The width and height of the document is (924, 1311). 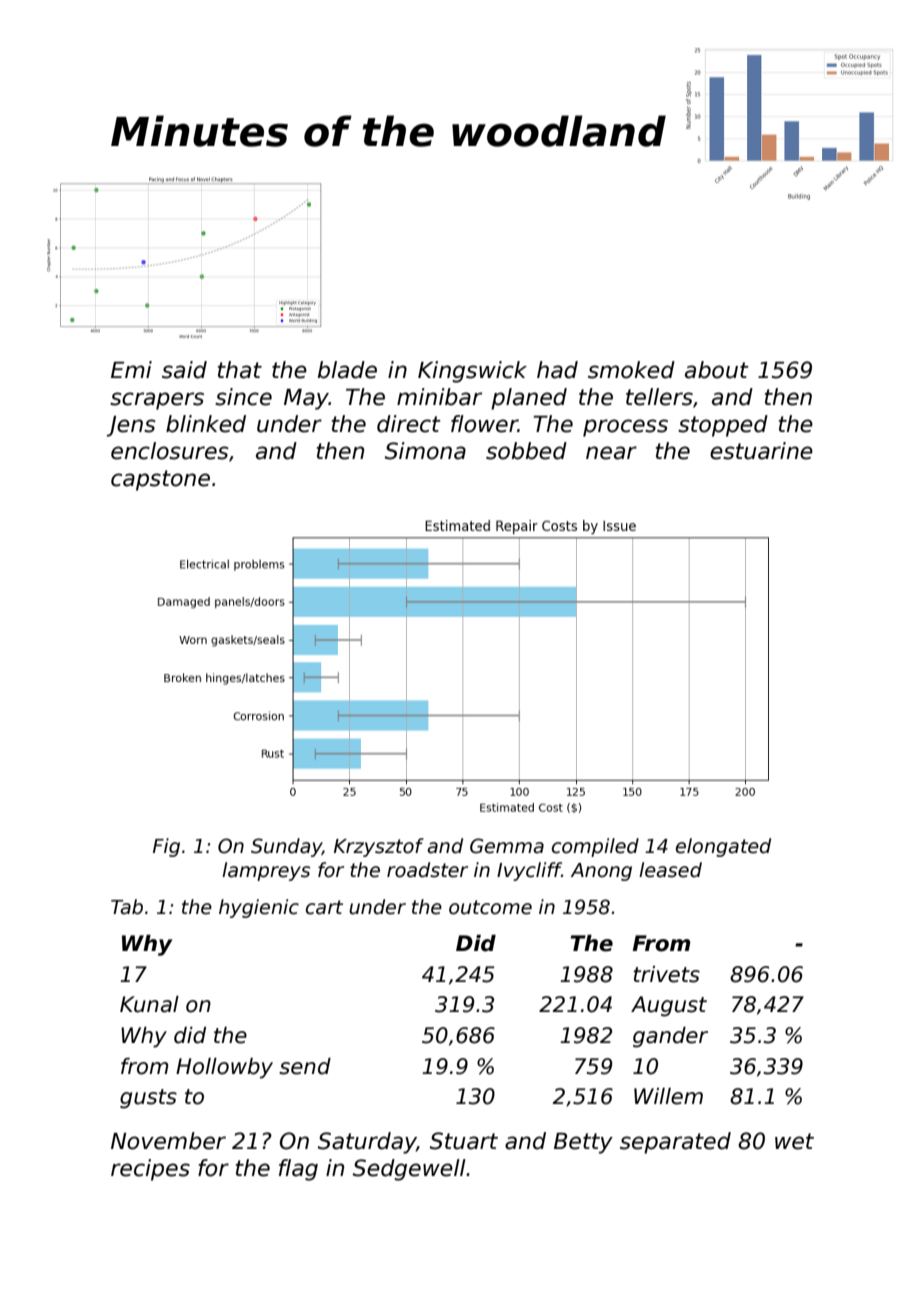 What do you see at coordinates (723, 847) in the document?
I see `elongated` at bounding box center [723, 847].
